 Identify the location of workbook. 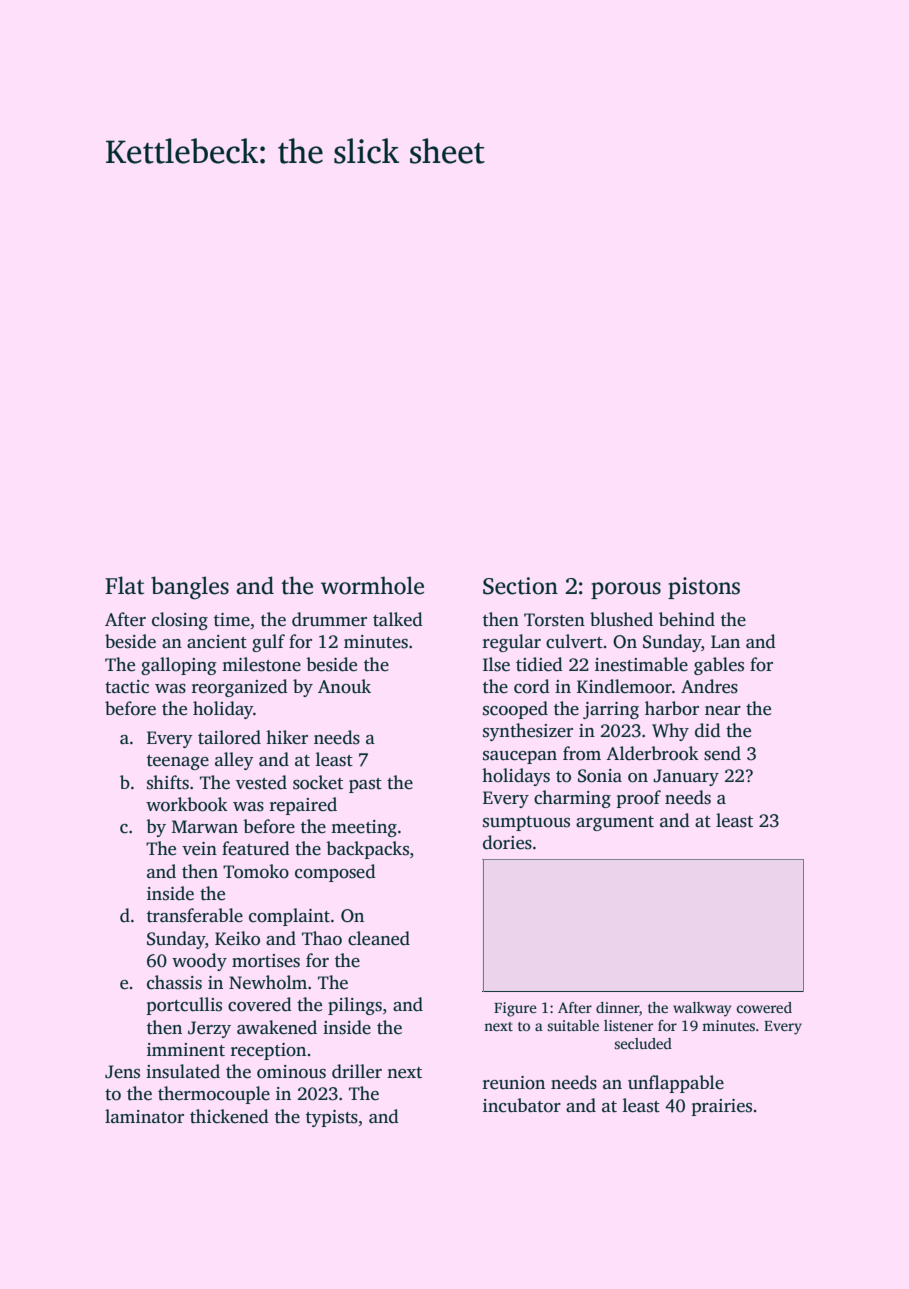
(187, 804).
